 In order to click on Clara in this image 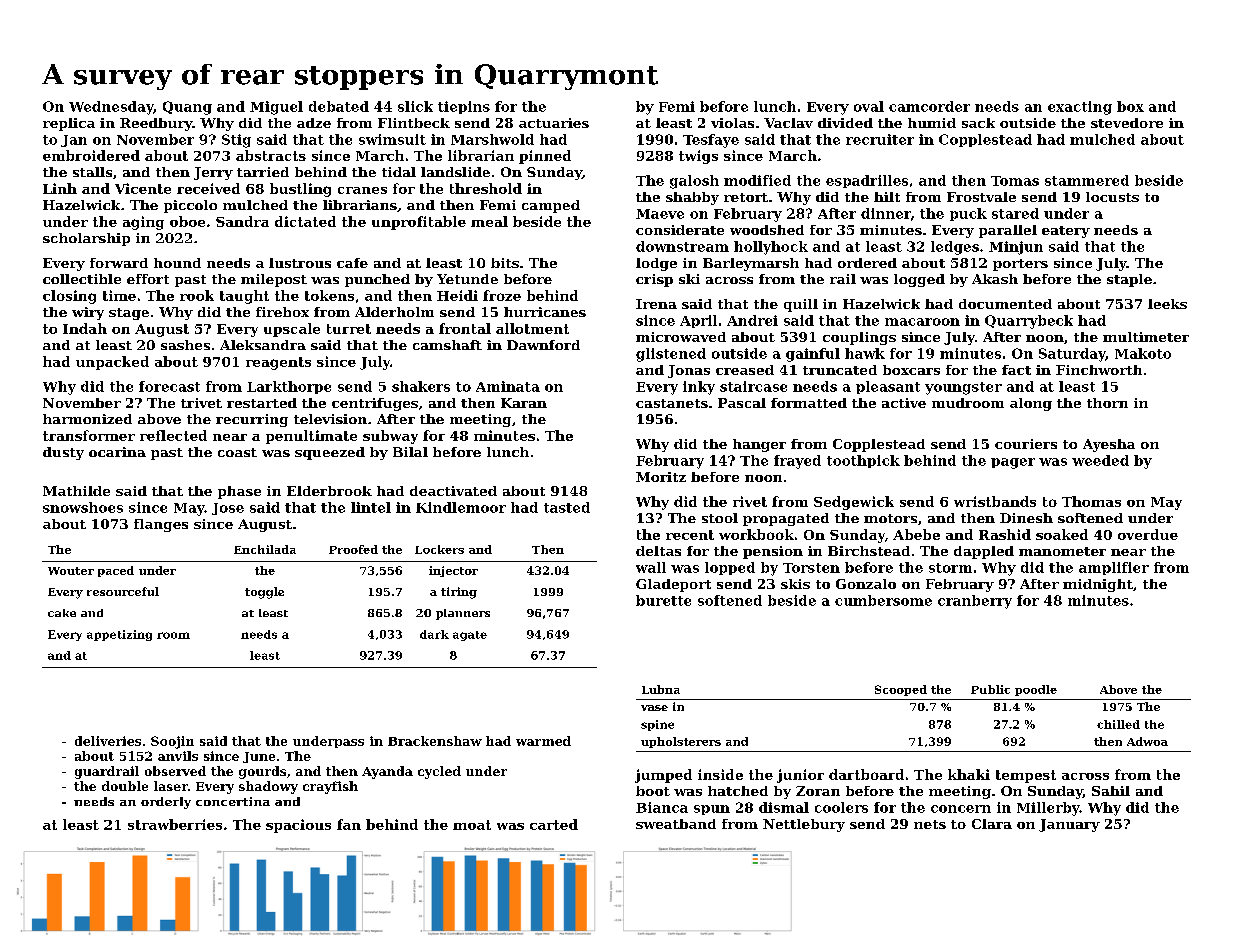, I will do `click(992, 824)`.
